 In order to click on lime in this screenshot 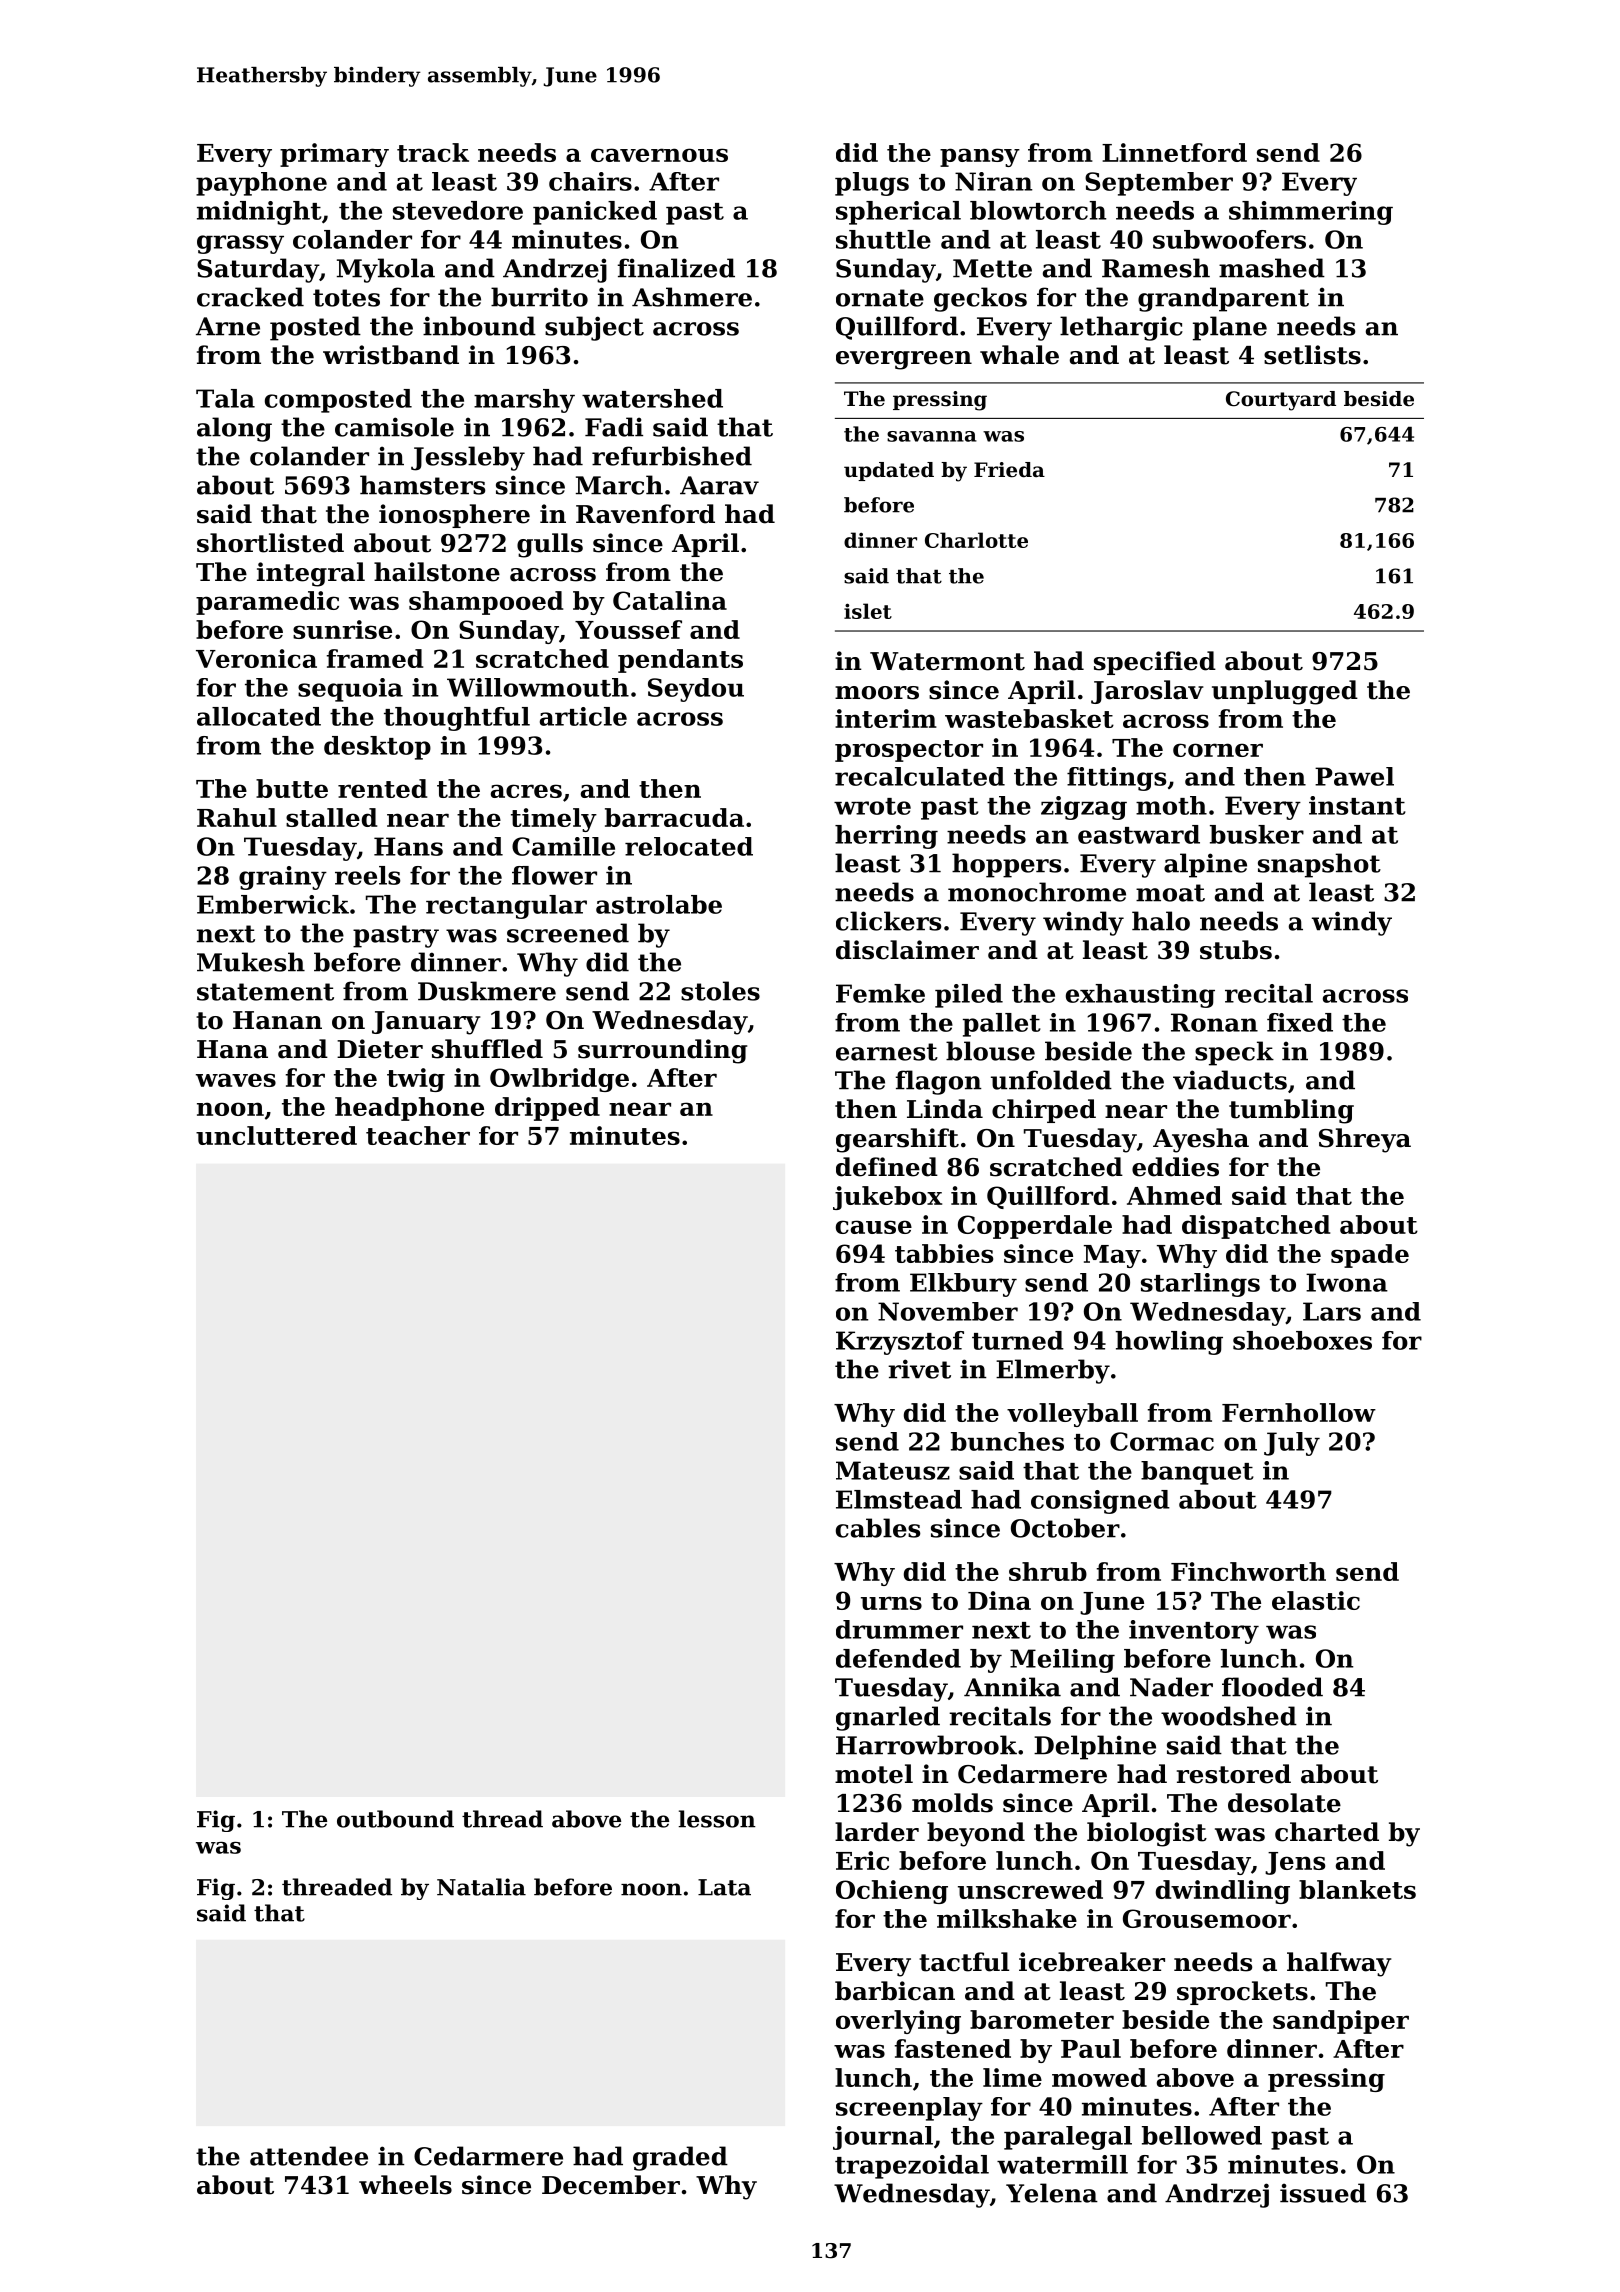, I will do `click(1012, 2077)`.
